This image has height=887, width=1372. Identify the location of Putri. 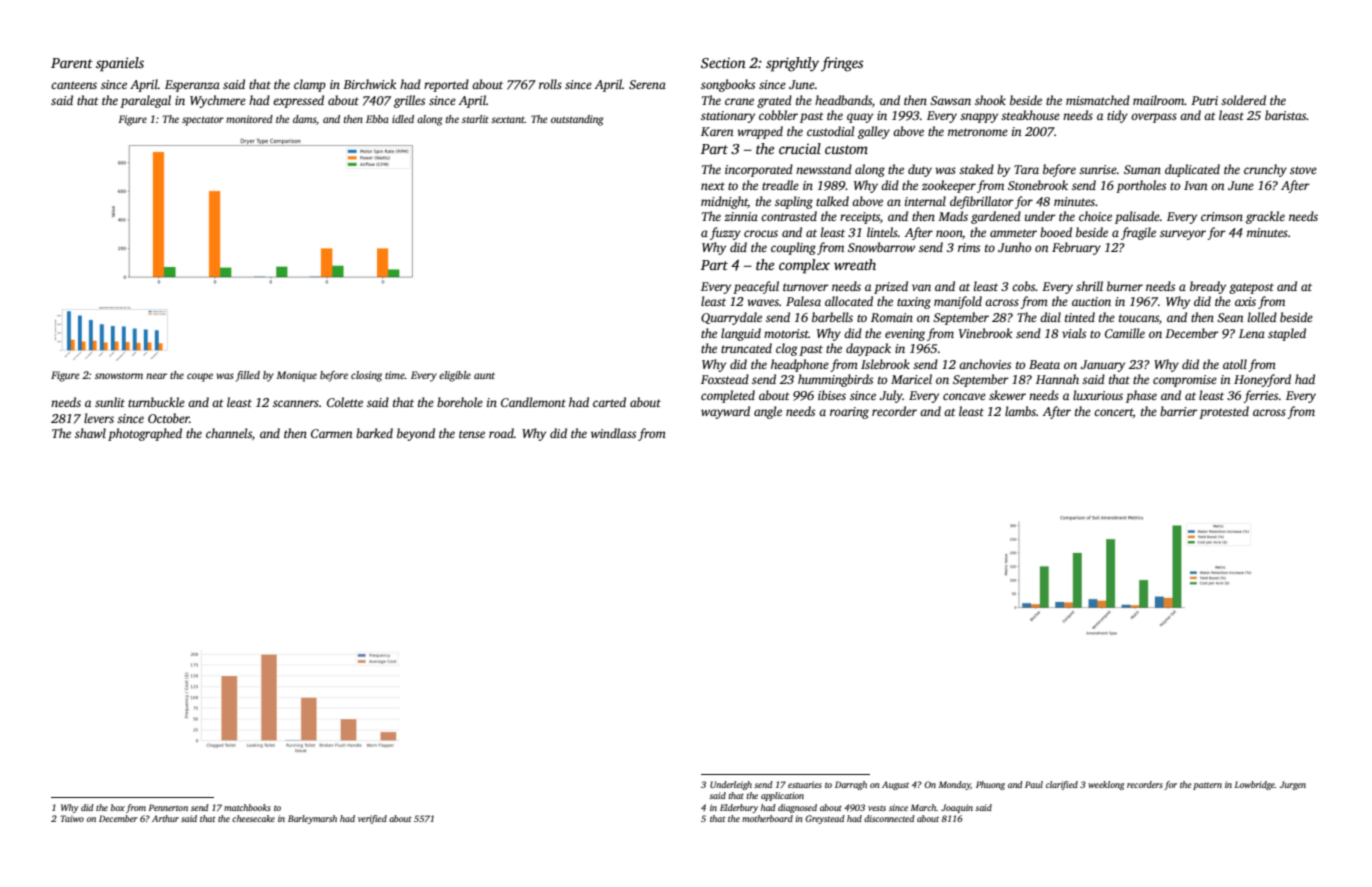
(1204, 100).
